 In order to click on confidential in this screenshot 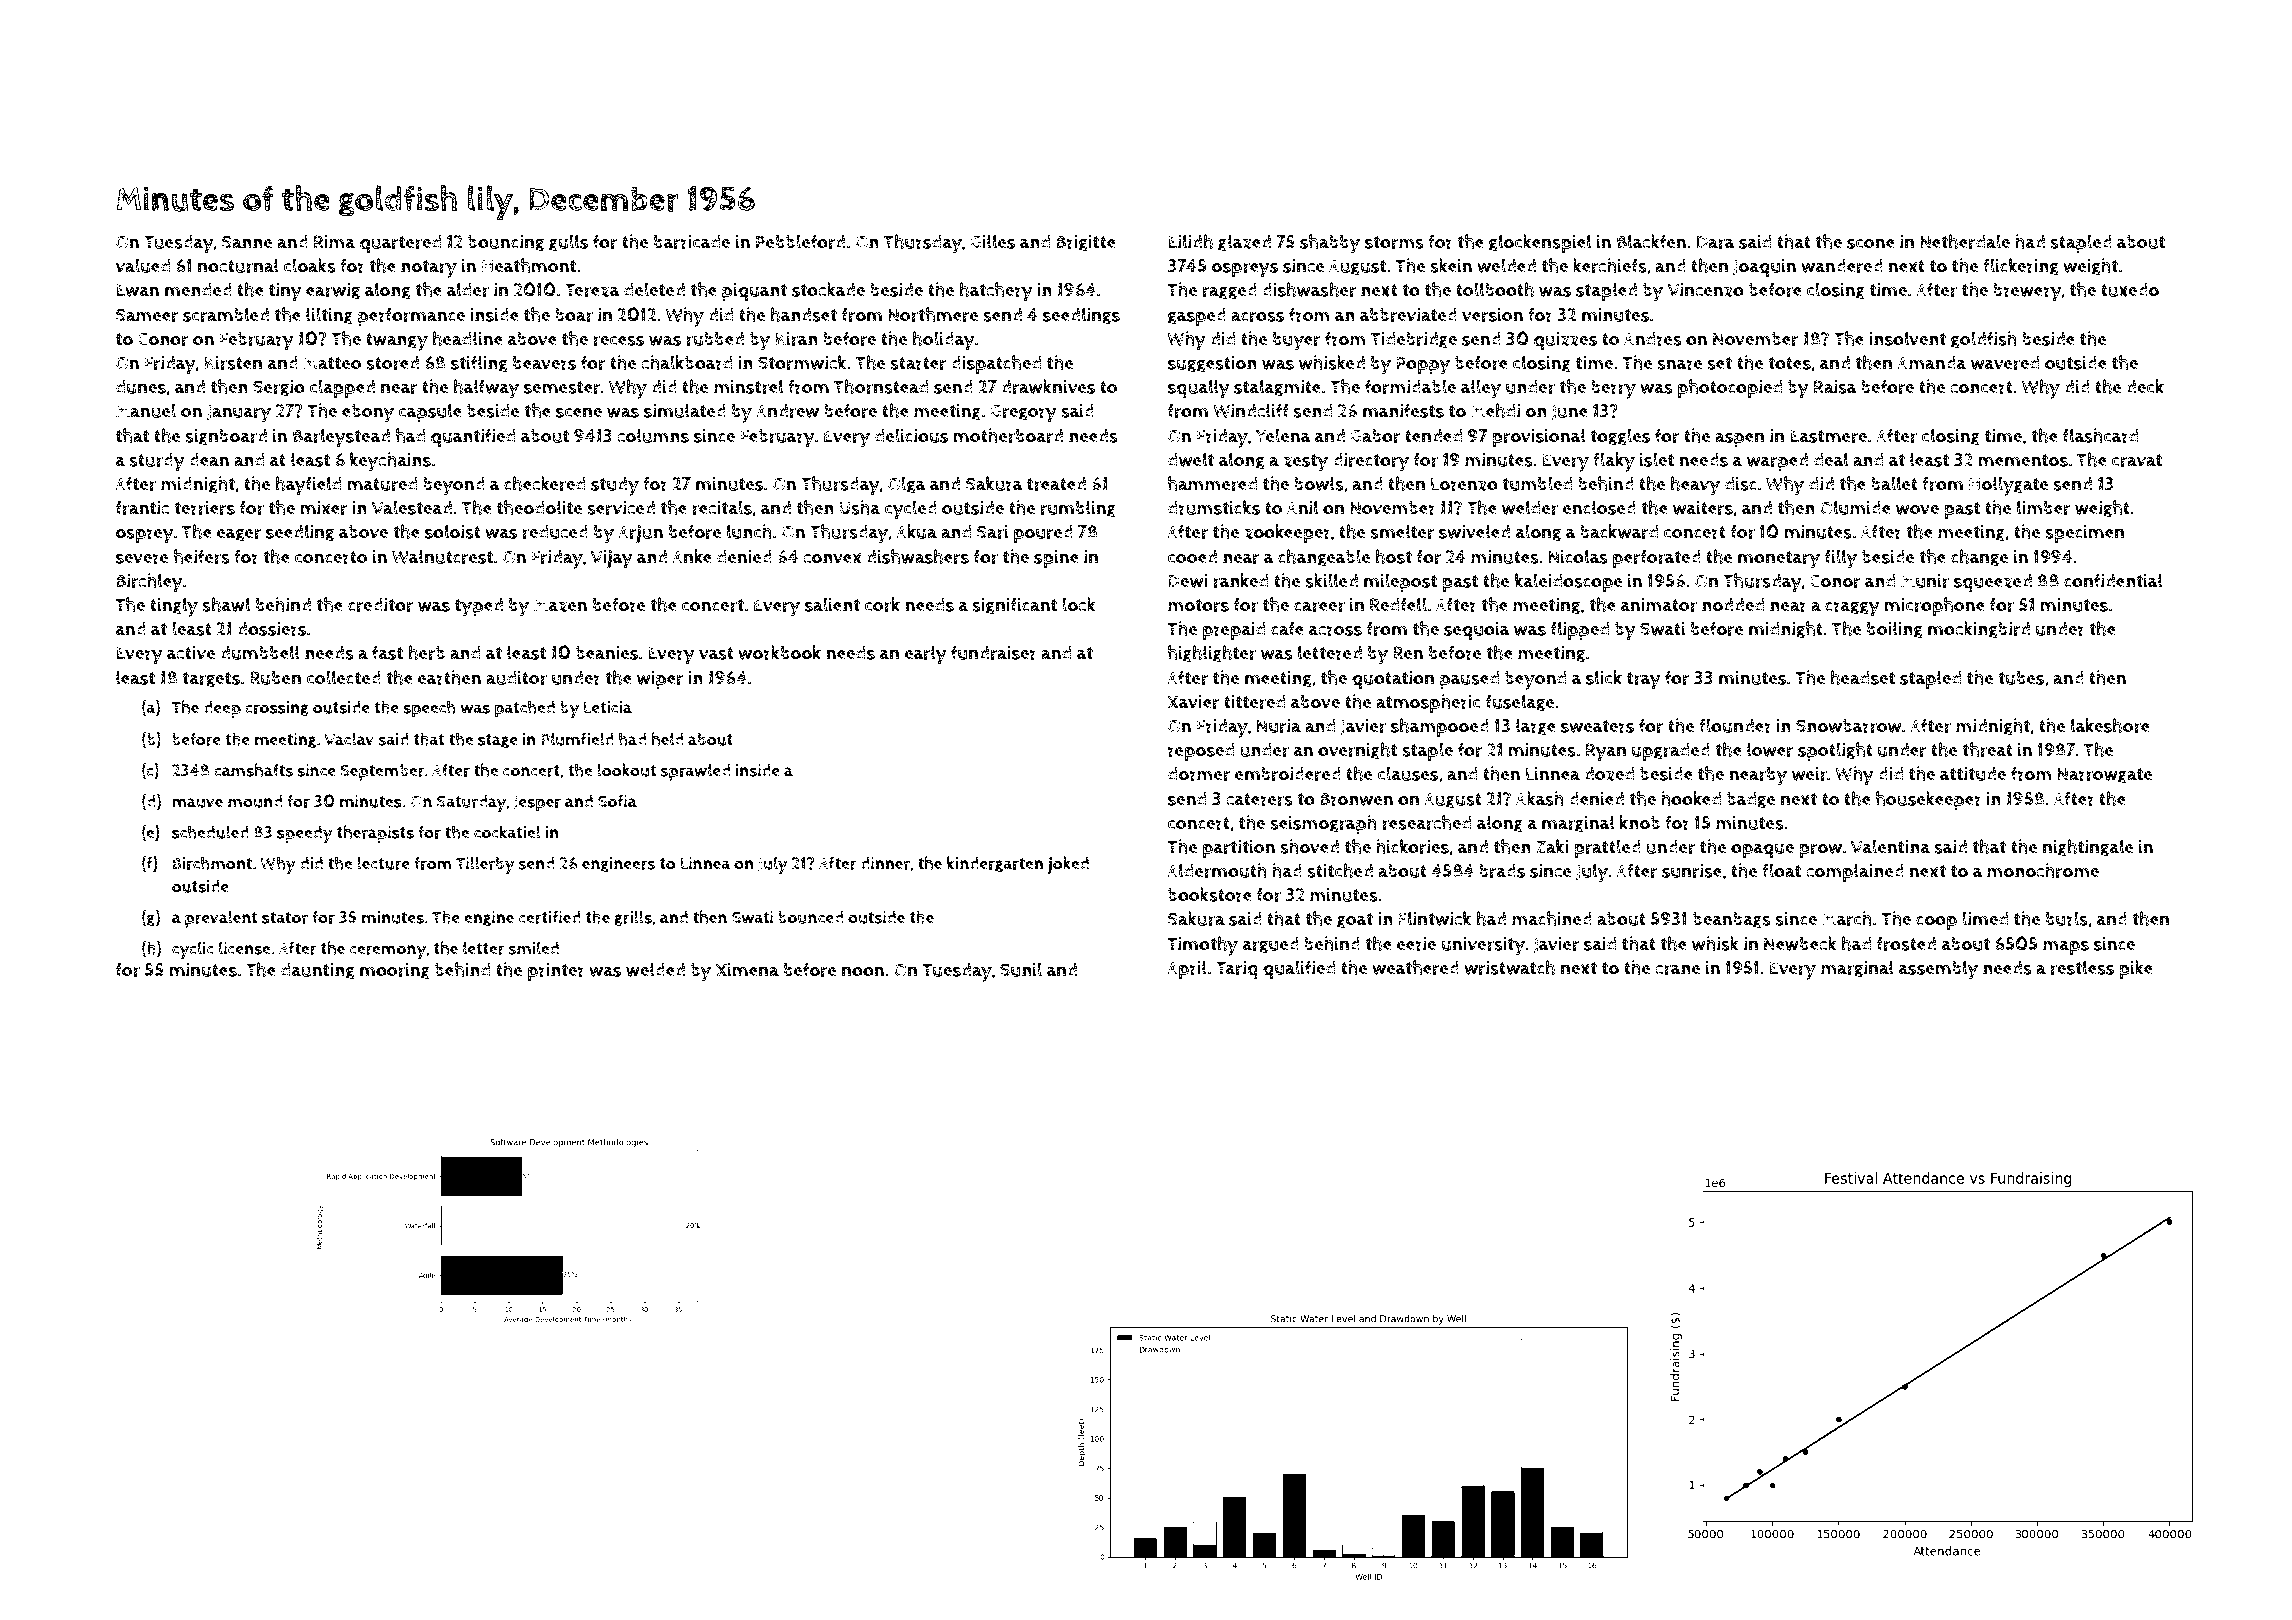, I will do `click(2113, 580)`.
